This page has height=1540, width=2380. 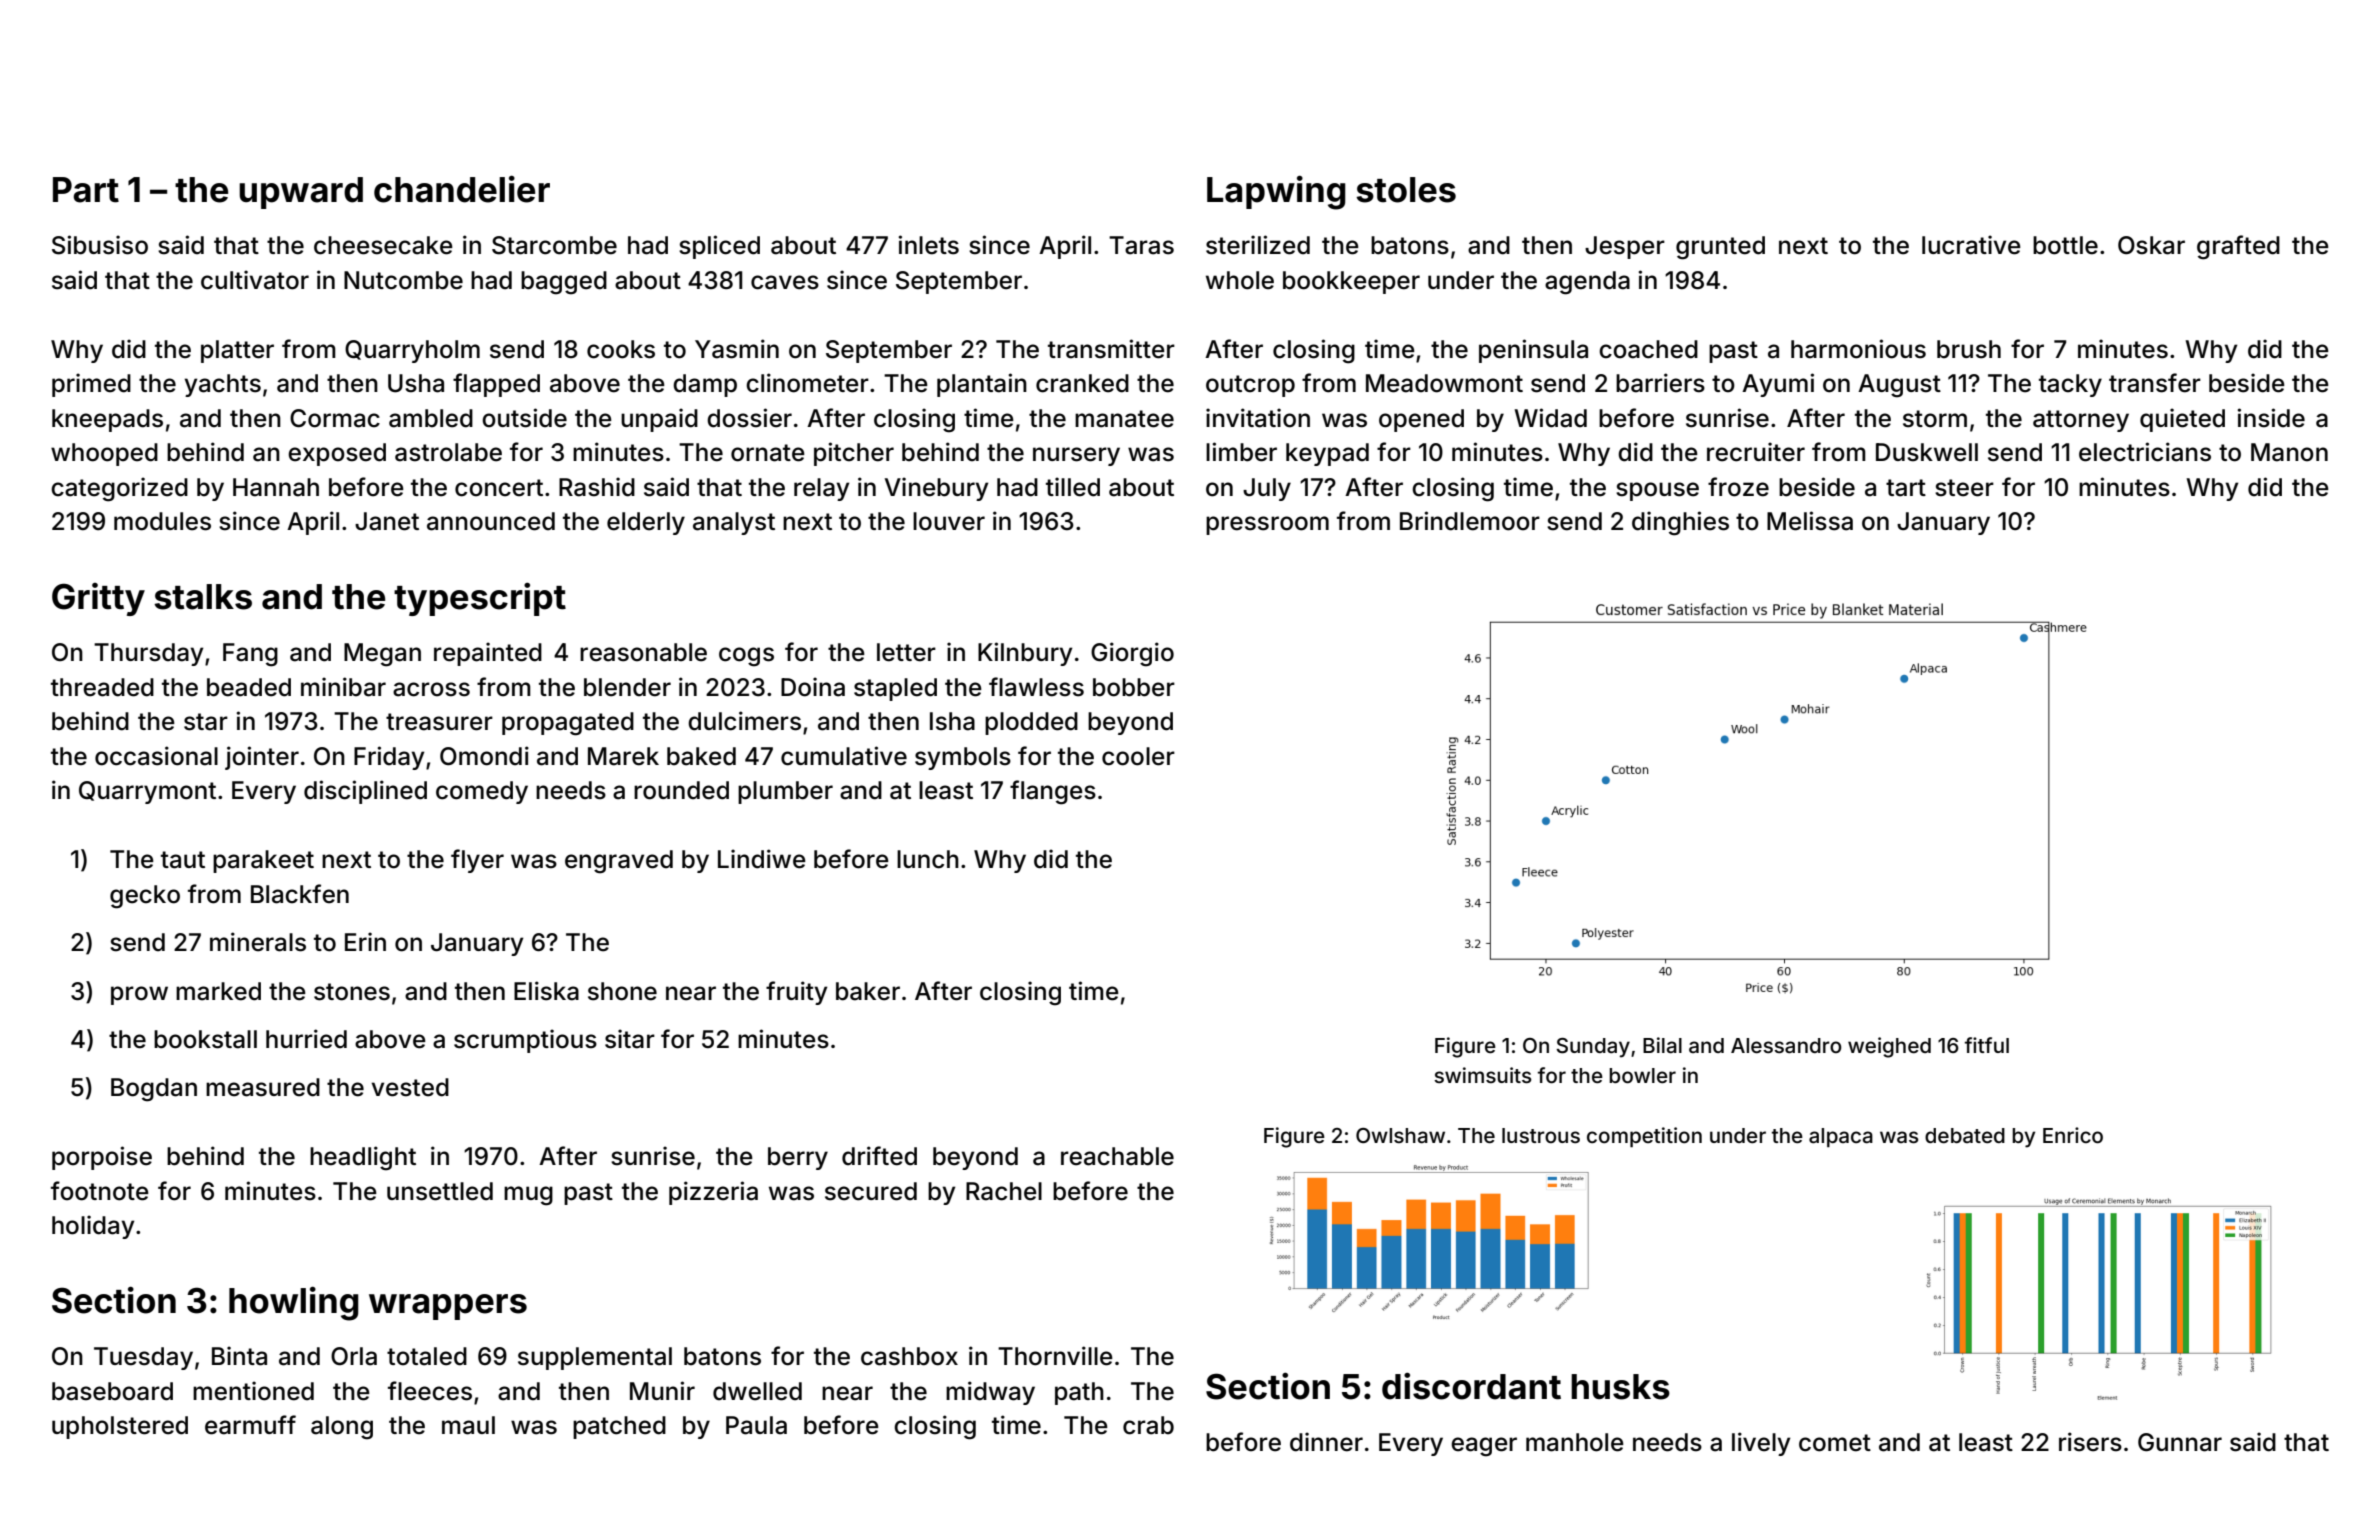 What do you see at coordinates (2065, 245) in the page?
I see `bottle` at bounding box center [2065, 245].
